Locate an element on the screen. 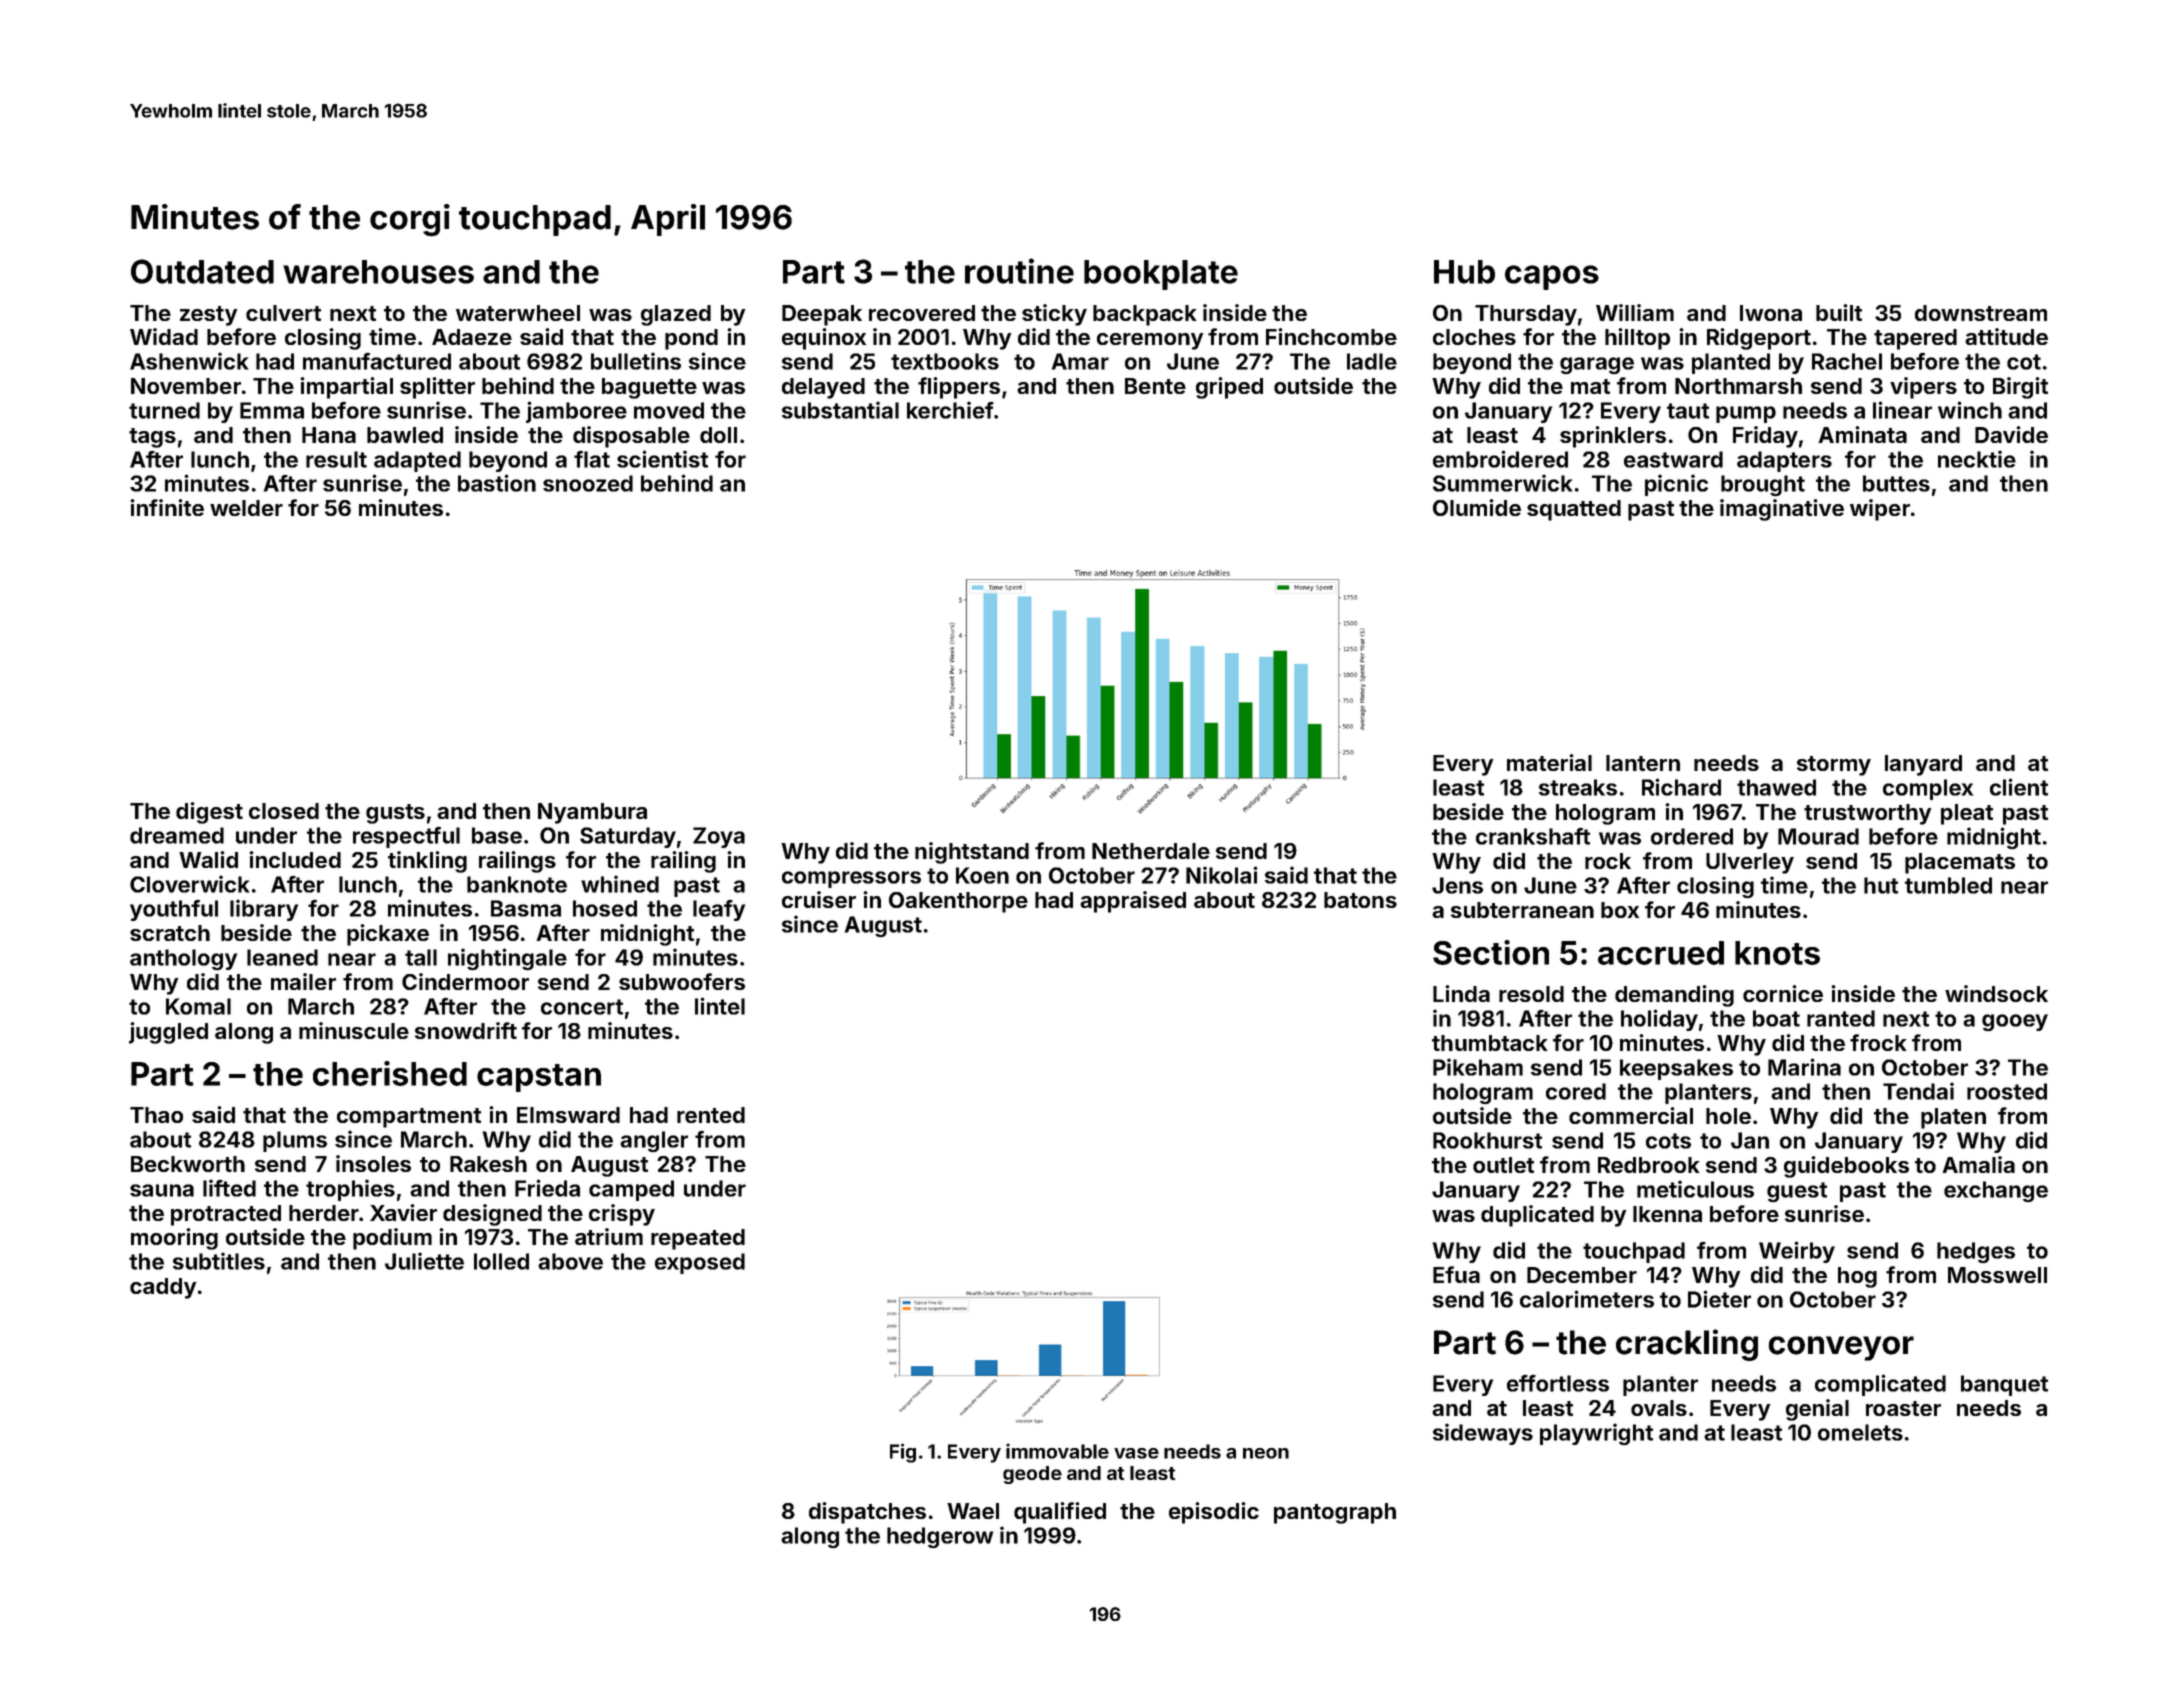 This screenshot has height=1683, width=2178. Olumide is located at coordinates (1477, 507).
